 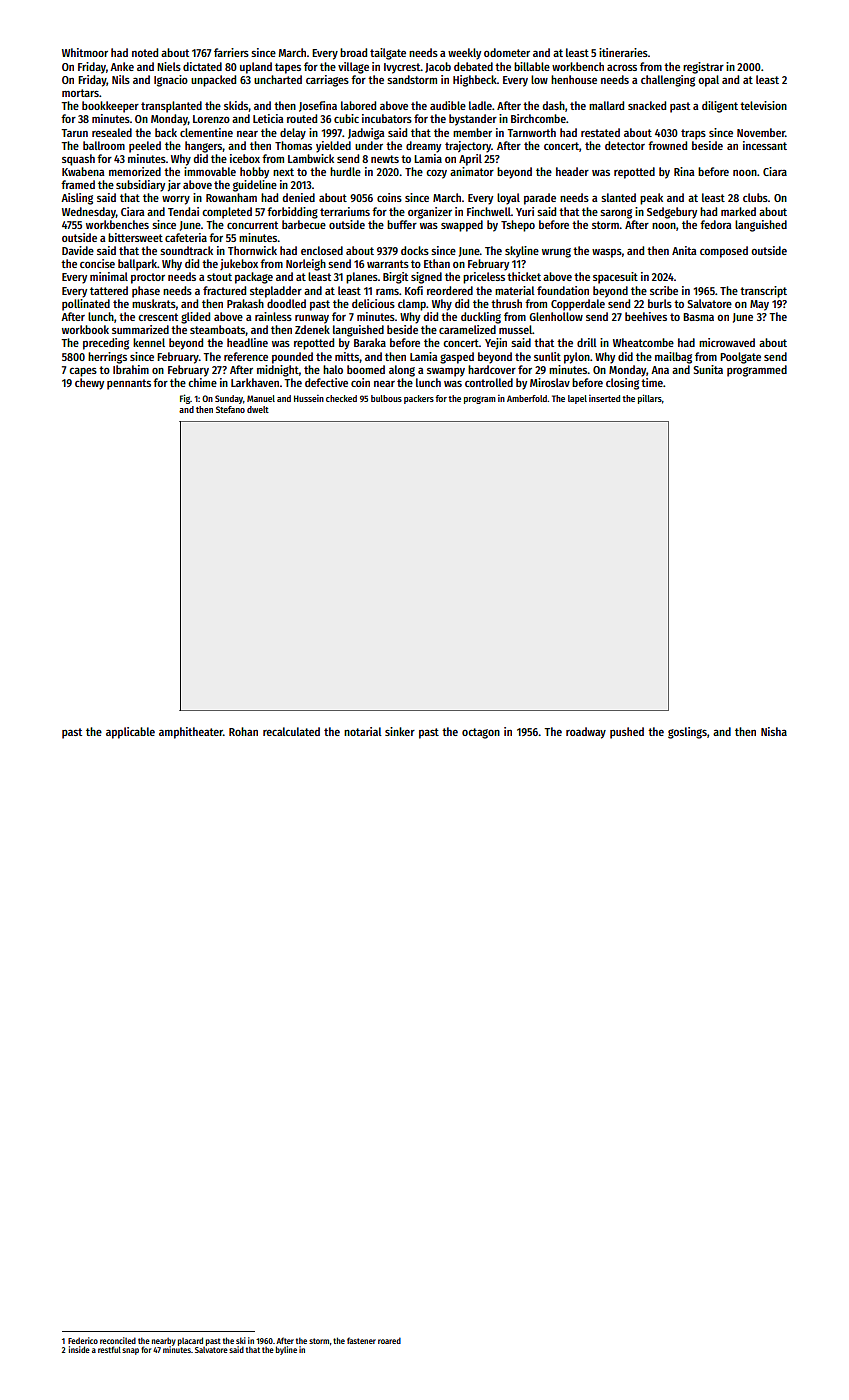 What do you see at coordinates (389, 1340) in the page?
I see `roared` at bounding box center [389, 1340].
